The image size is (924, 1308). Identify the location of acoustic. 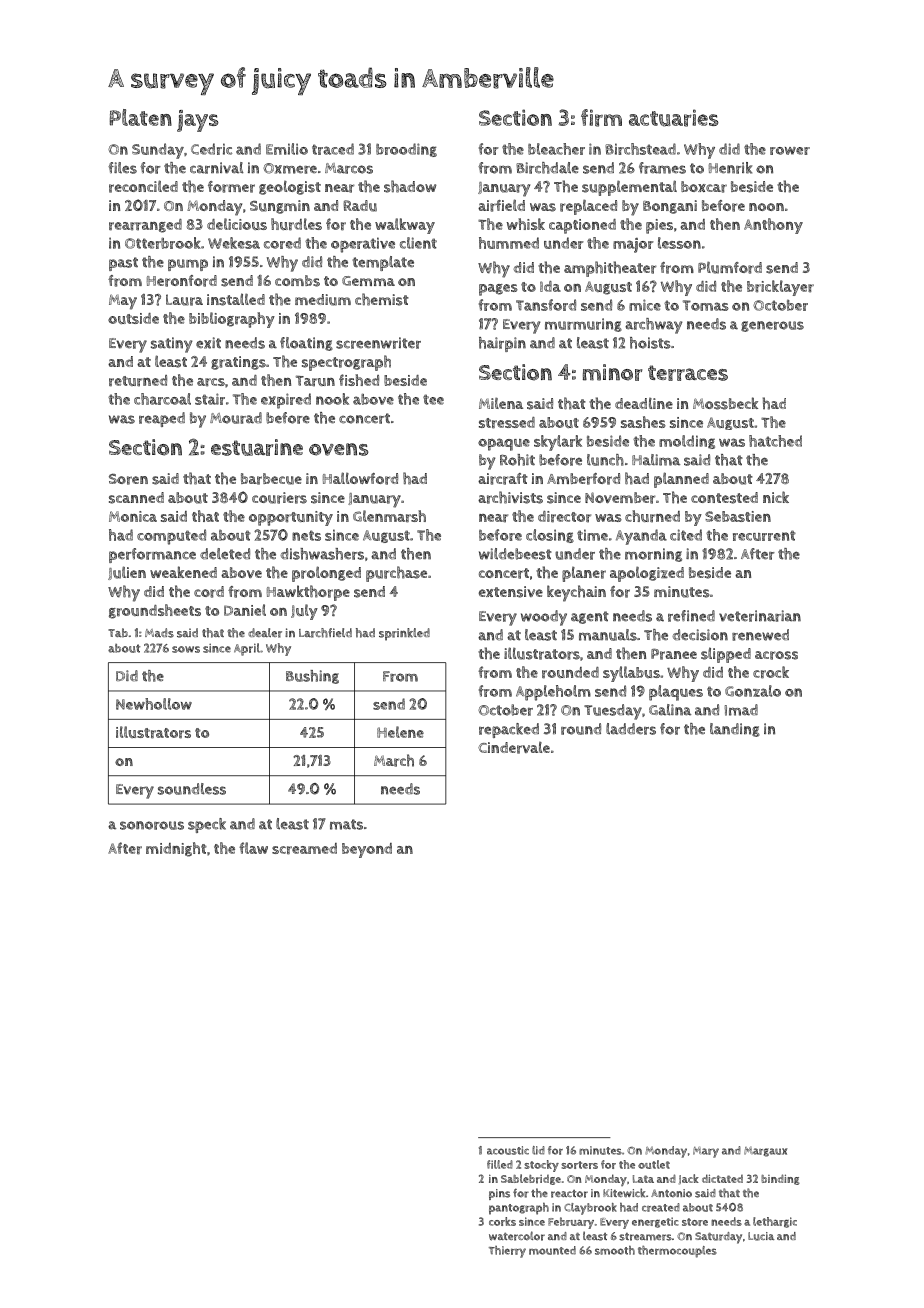
(508, 1150).
